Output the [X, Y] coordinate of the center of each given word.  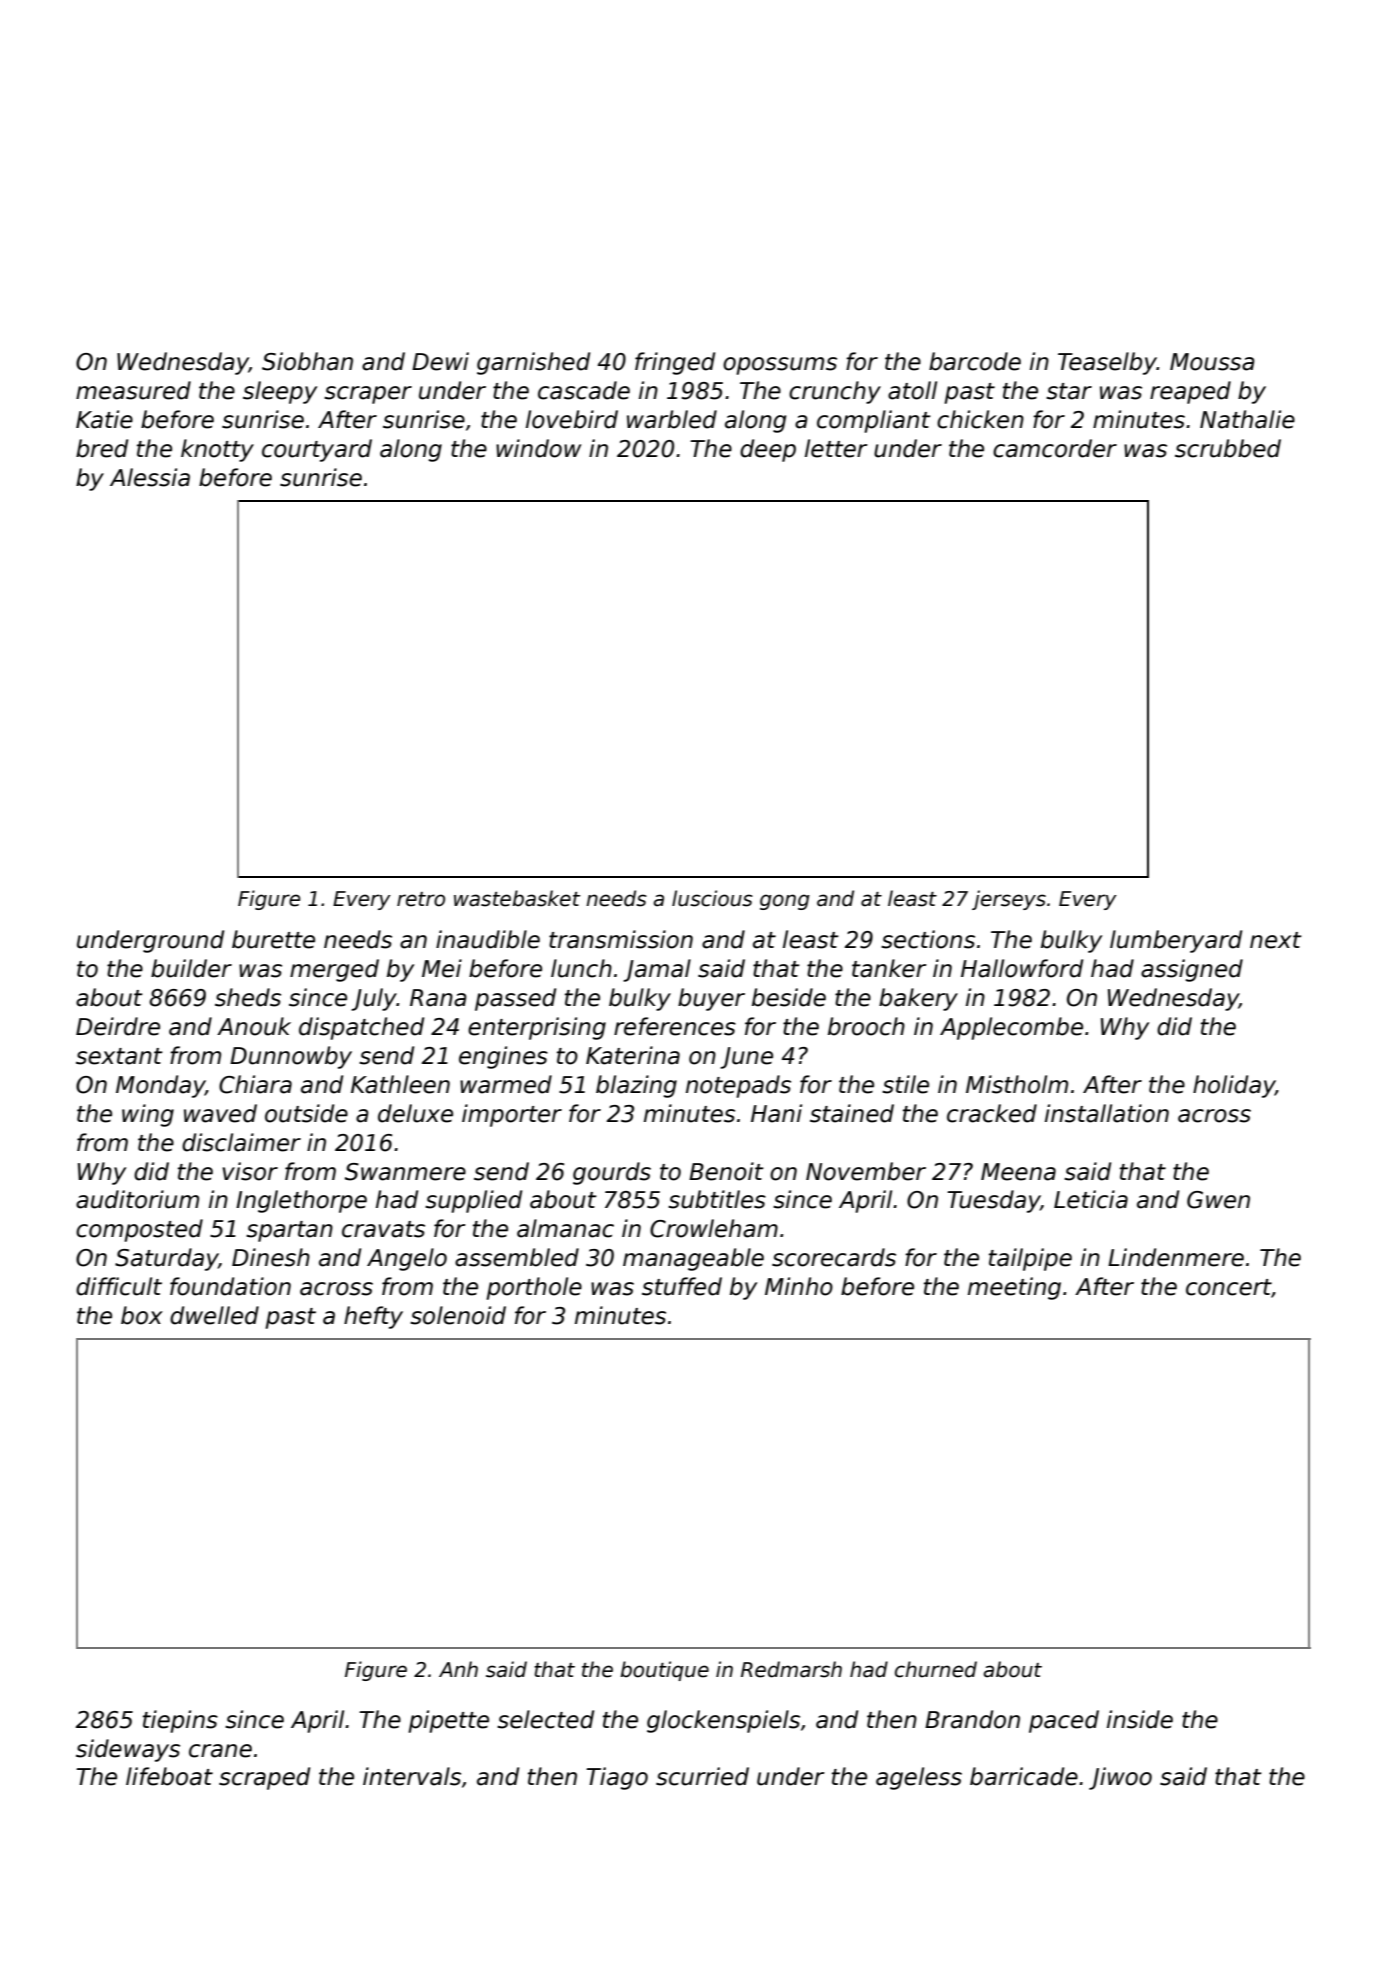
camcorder [1055, 448]
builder [191, 968]
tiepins [180, 1721]
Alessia [150, 477]
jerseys [1009, 900]
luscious [712, 898]
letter [836, 448]
